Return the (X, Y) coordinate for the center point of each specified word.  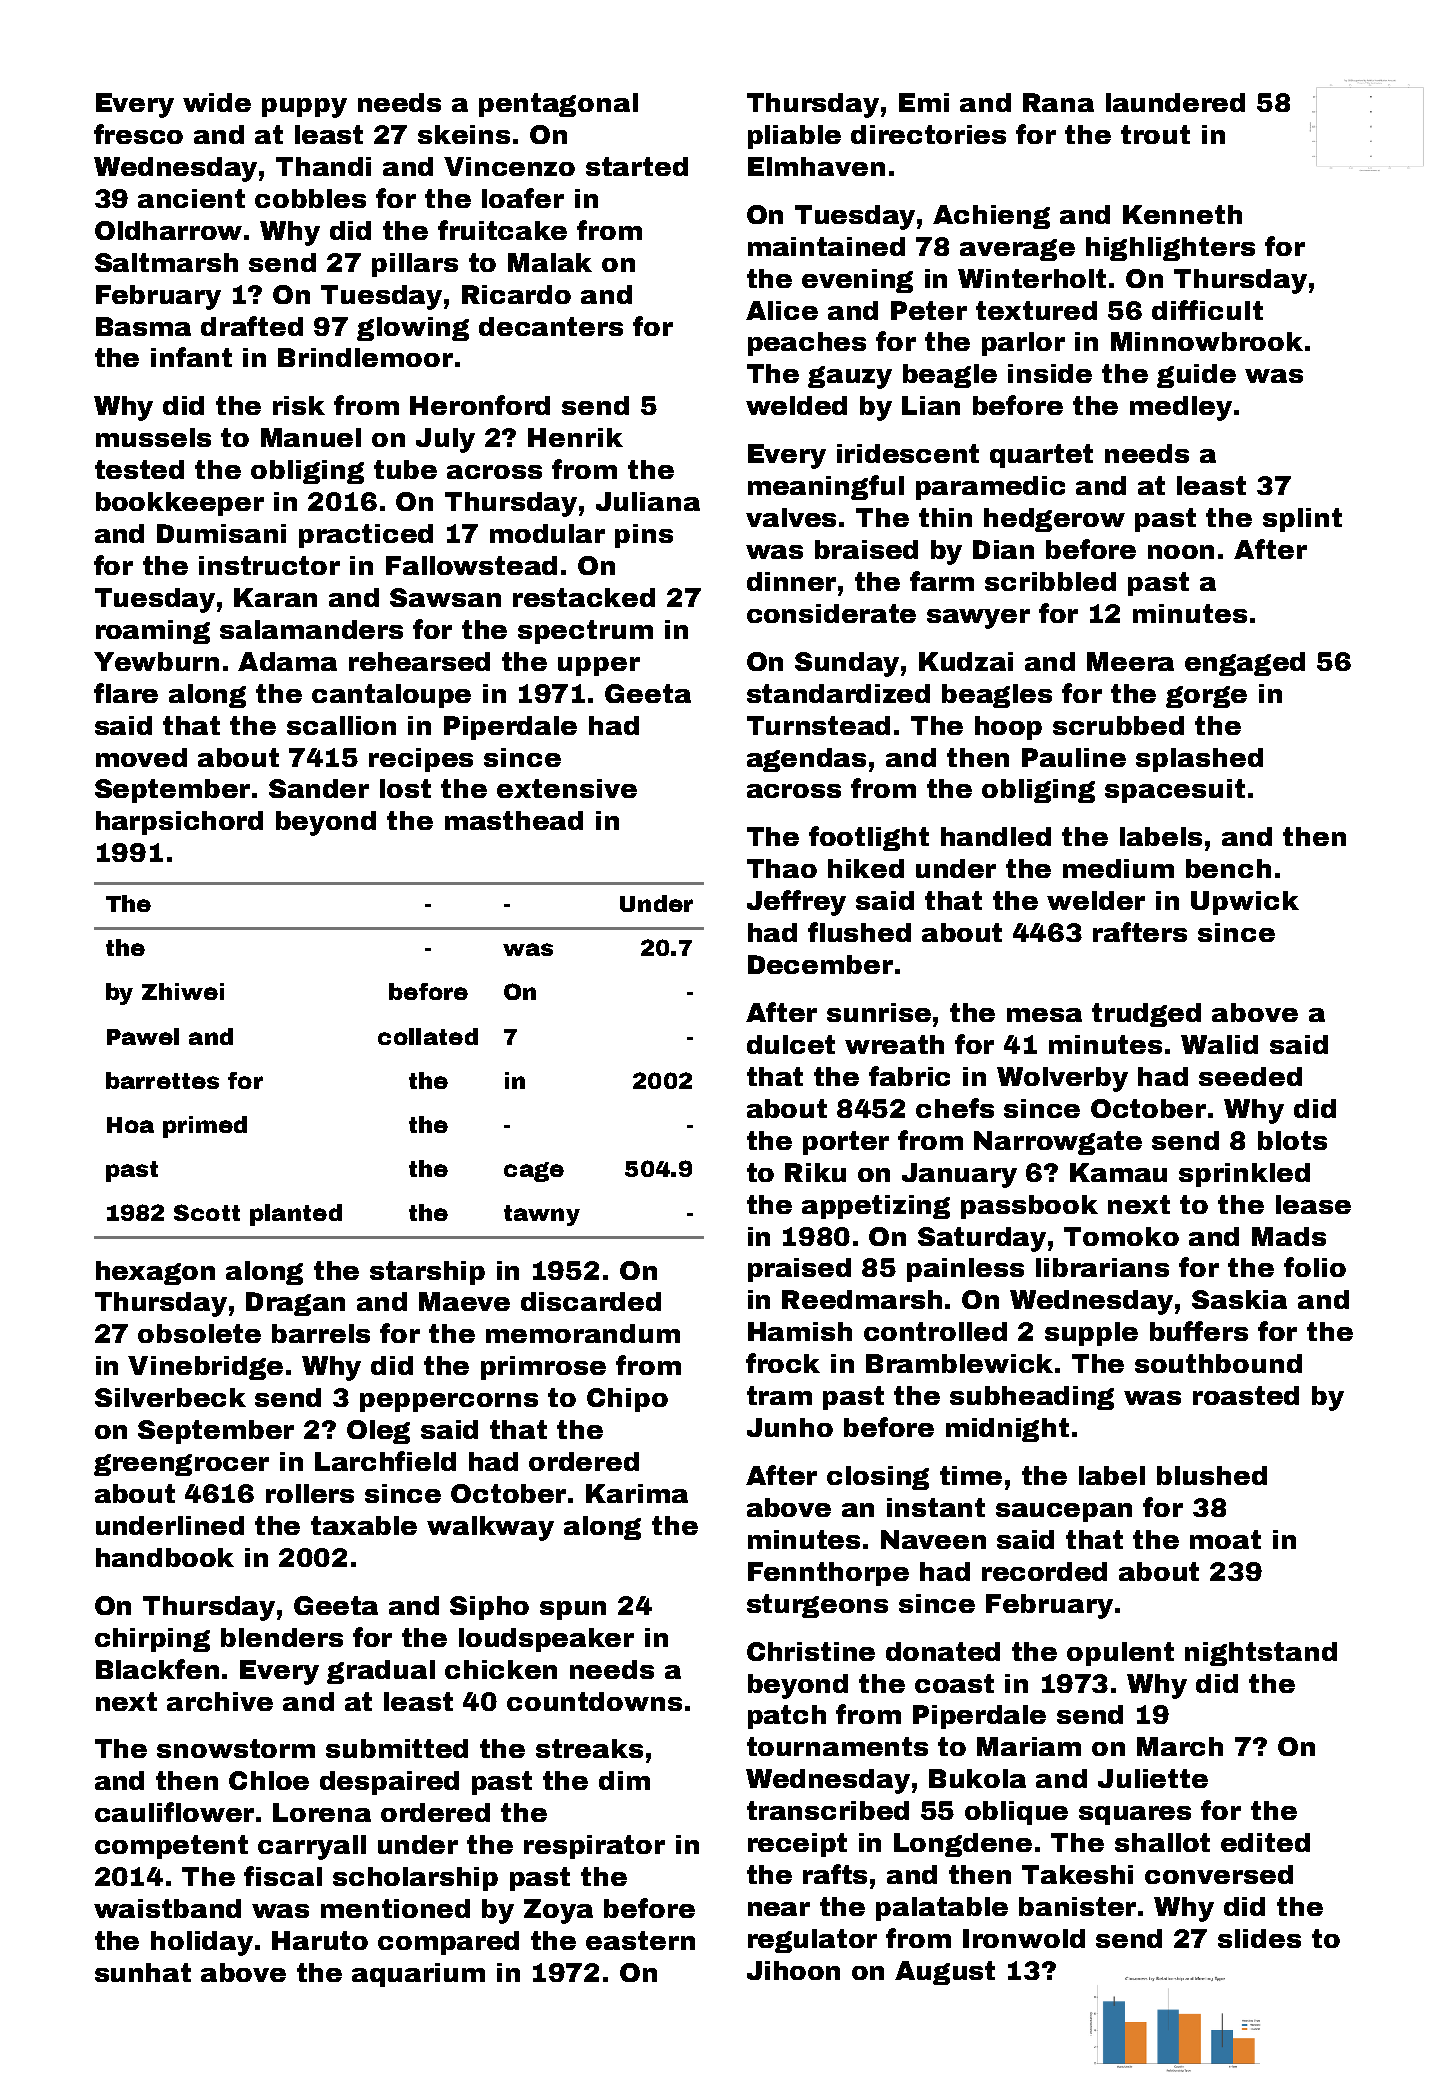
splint (1302, 520)
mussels (153, 437)
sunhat (143, 1972)
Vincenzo (509, 166)
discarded (591, 1301)
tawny (542, 1215)
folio (1315, 1267)
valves (791, 517)
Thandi (323, 166)
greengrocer (181, 1465)
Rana (1058, 102)
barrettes (162, 1080)
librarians (1102, 1267)
